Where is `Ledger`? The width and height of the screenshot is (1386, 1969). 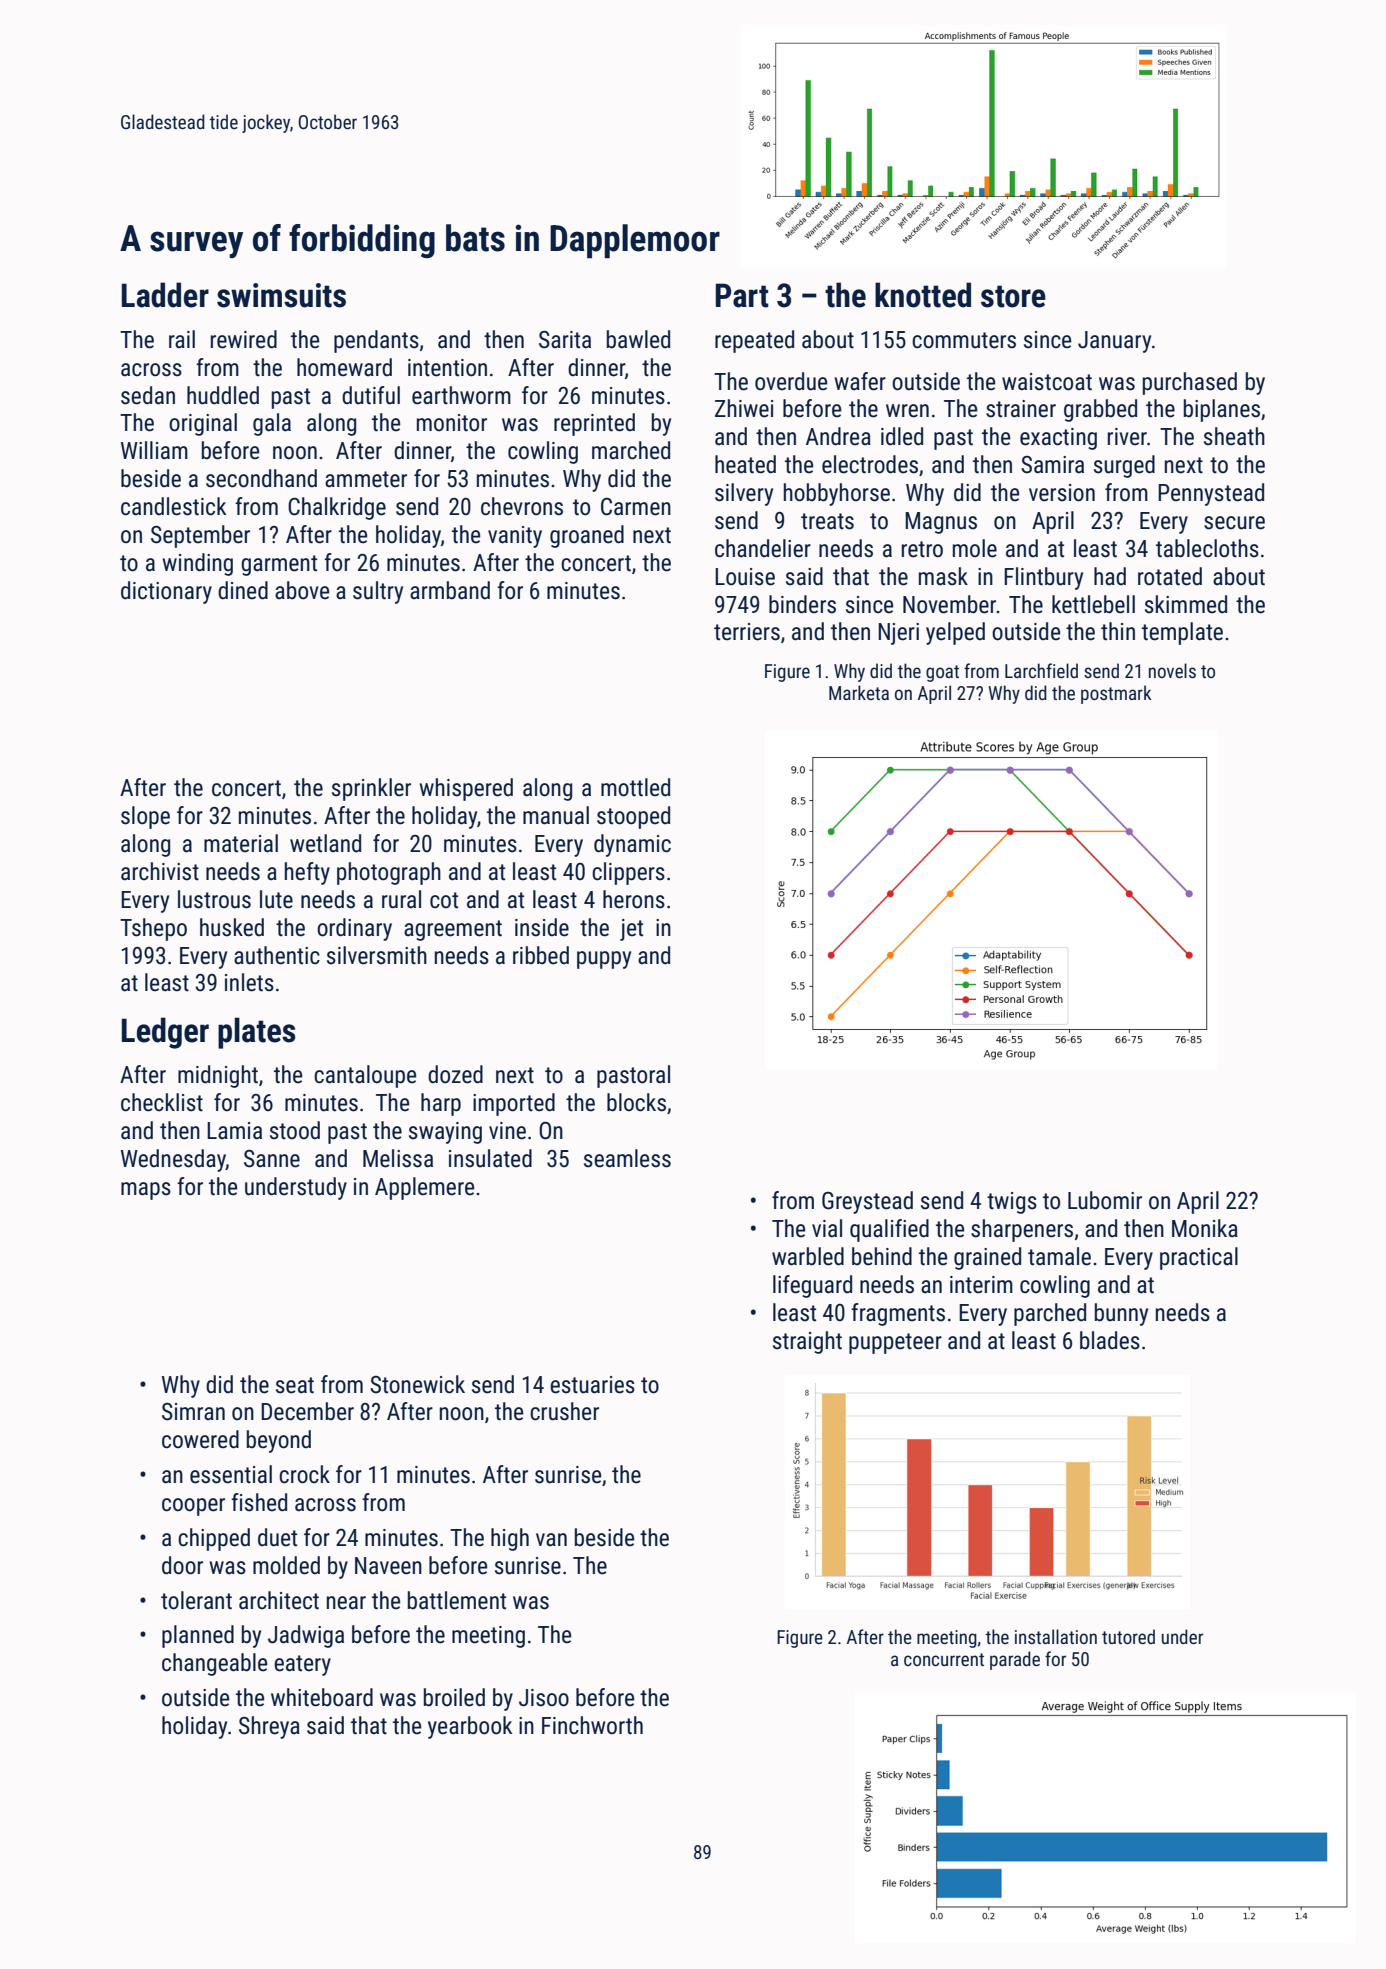 Ledger is located at coordinates (165, 1033).
